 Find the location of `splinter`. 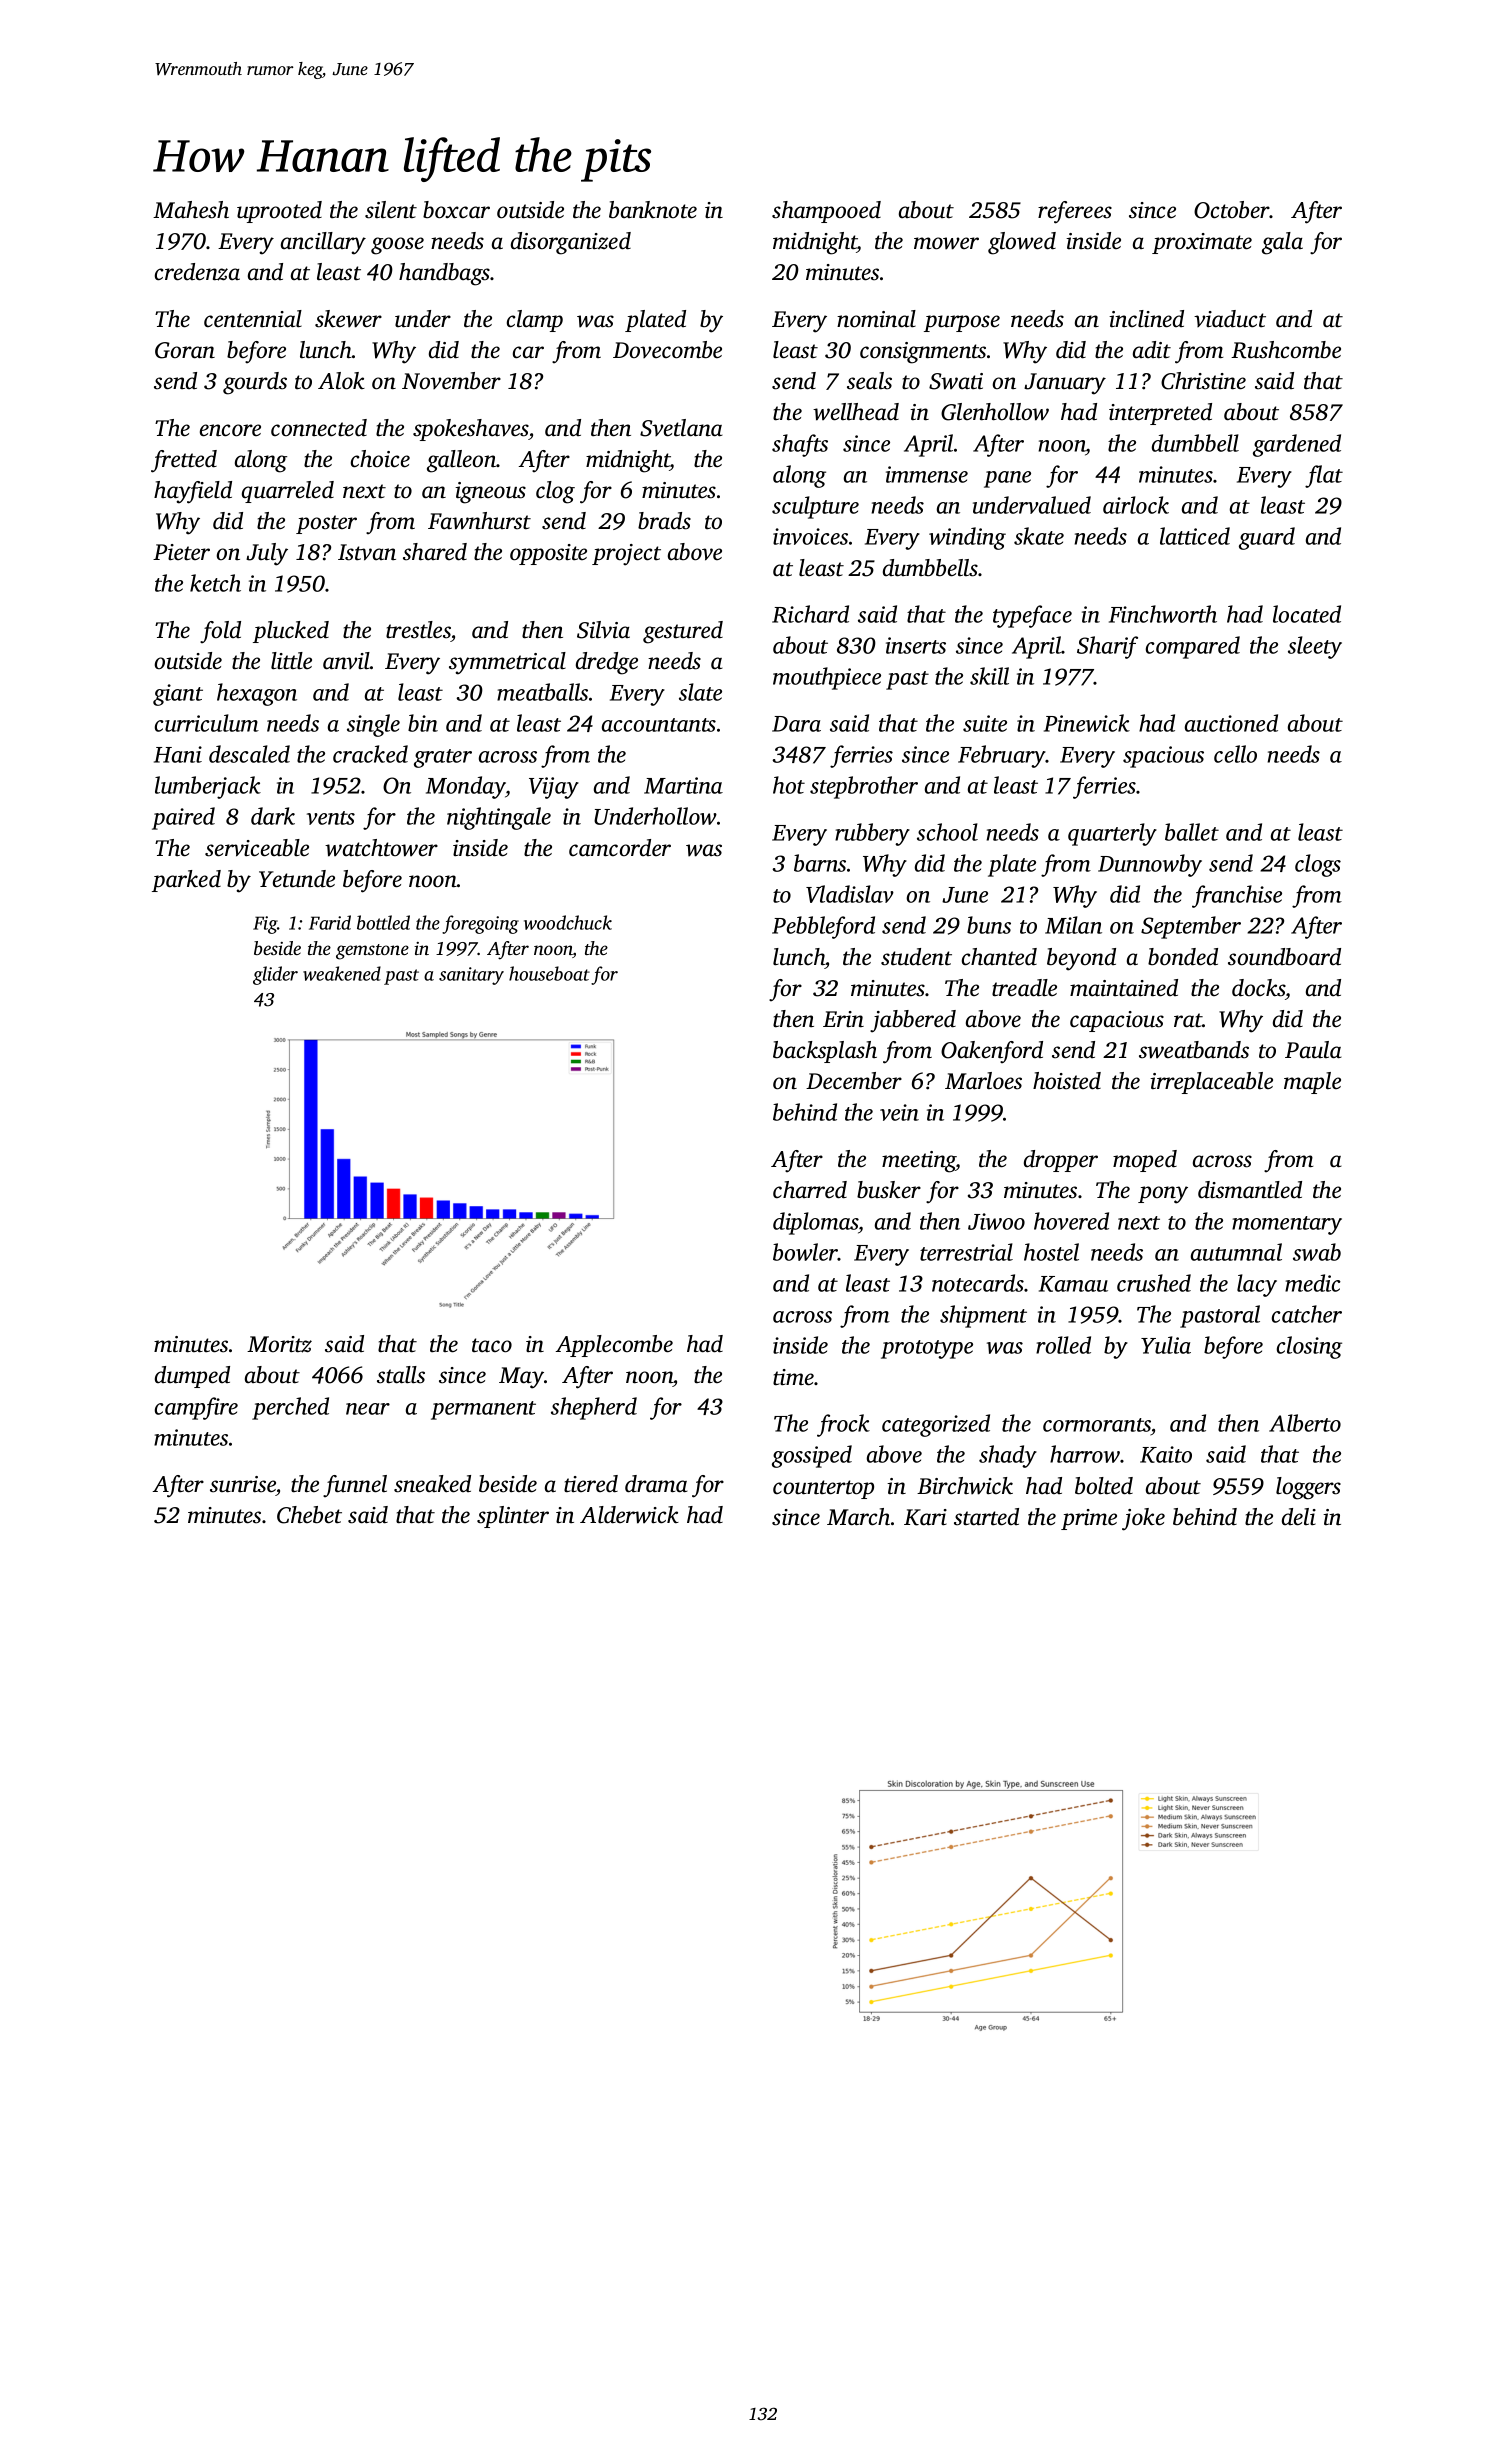

splinter is located at coordinates (513, 1517).
